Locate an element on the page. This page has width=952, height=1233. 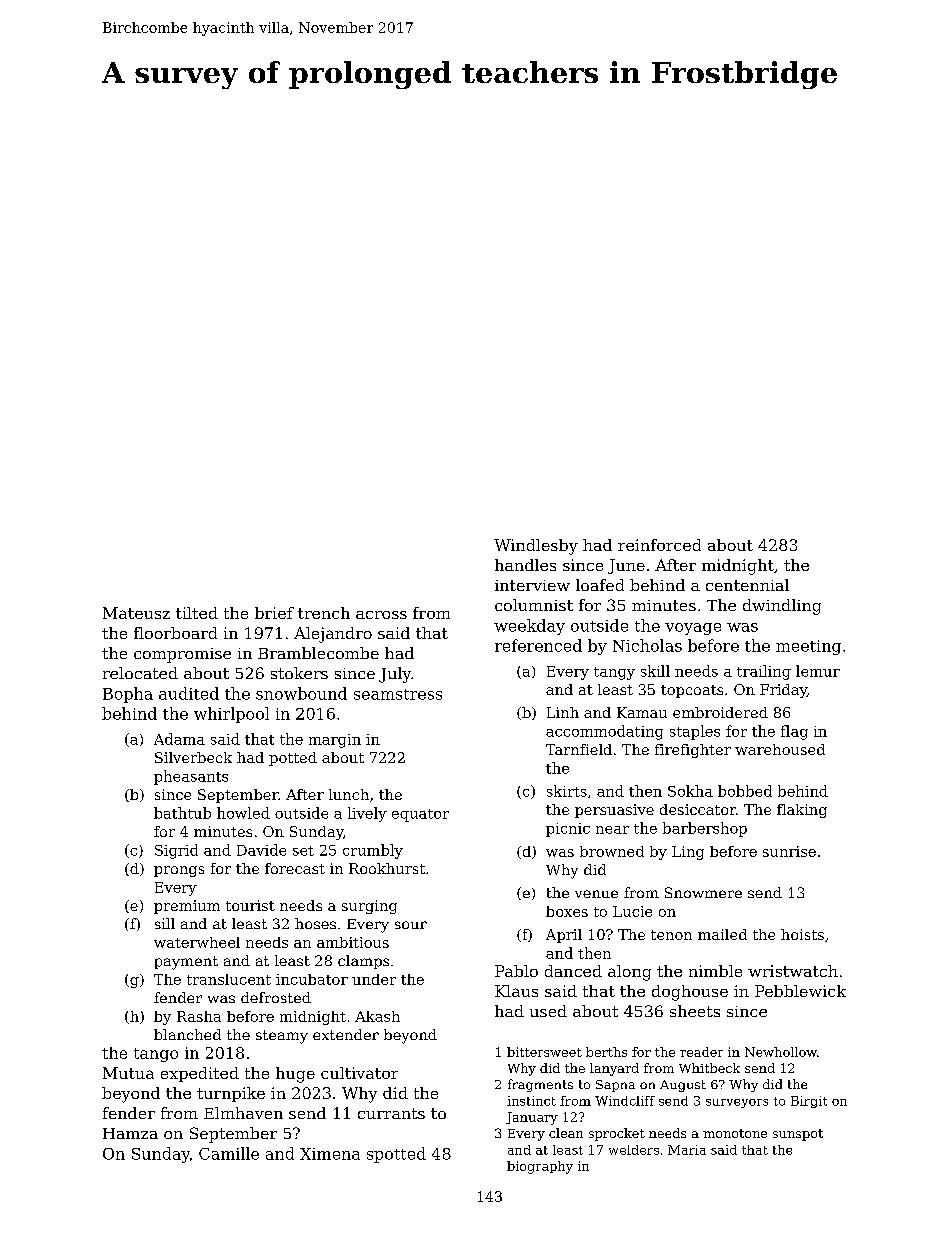
Adama is located at coordinates (179, 739).
